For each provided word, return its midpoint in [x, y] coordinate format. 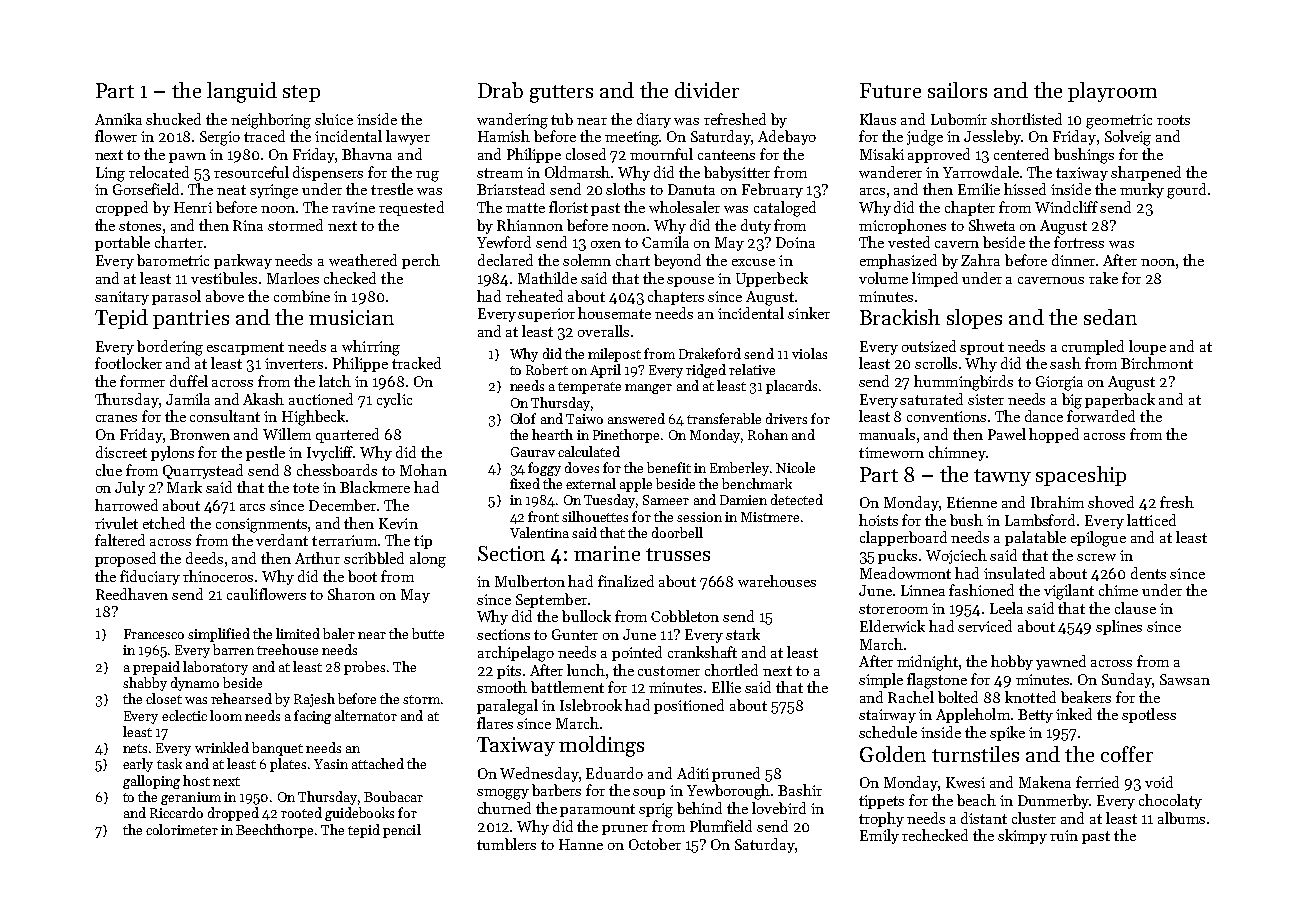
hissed [1025, 189]
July [130, 488]
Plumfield [721, 826]
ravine [353, 207]
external [591, 483]
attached [378, 763]
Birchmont [1157, 363]
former [142, 381]
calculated [589, 451]
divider [707, 90]
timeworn [891, 452]
